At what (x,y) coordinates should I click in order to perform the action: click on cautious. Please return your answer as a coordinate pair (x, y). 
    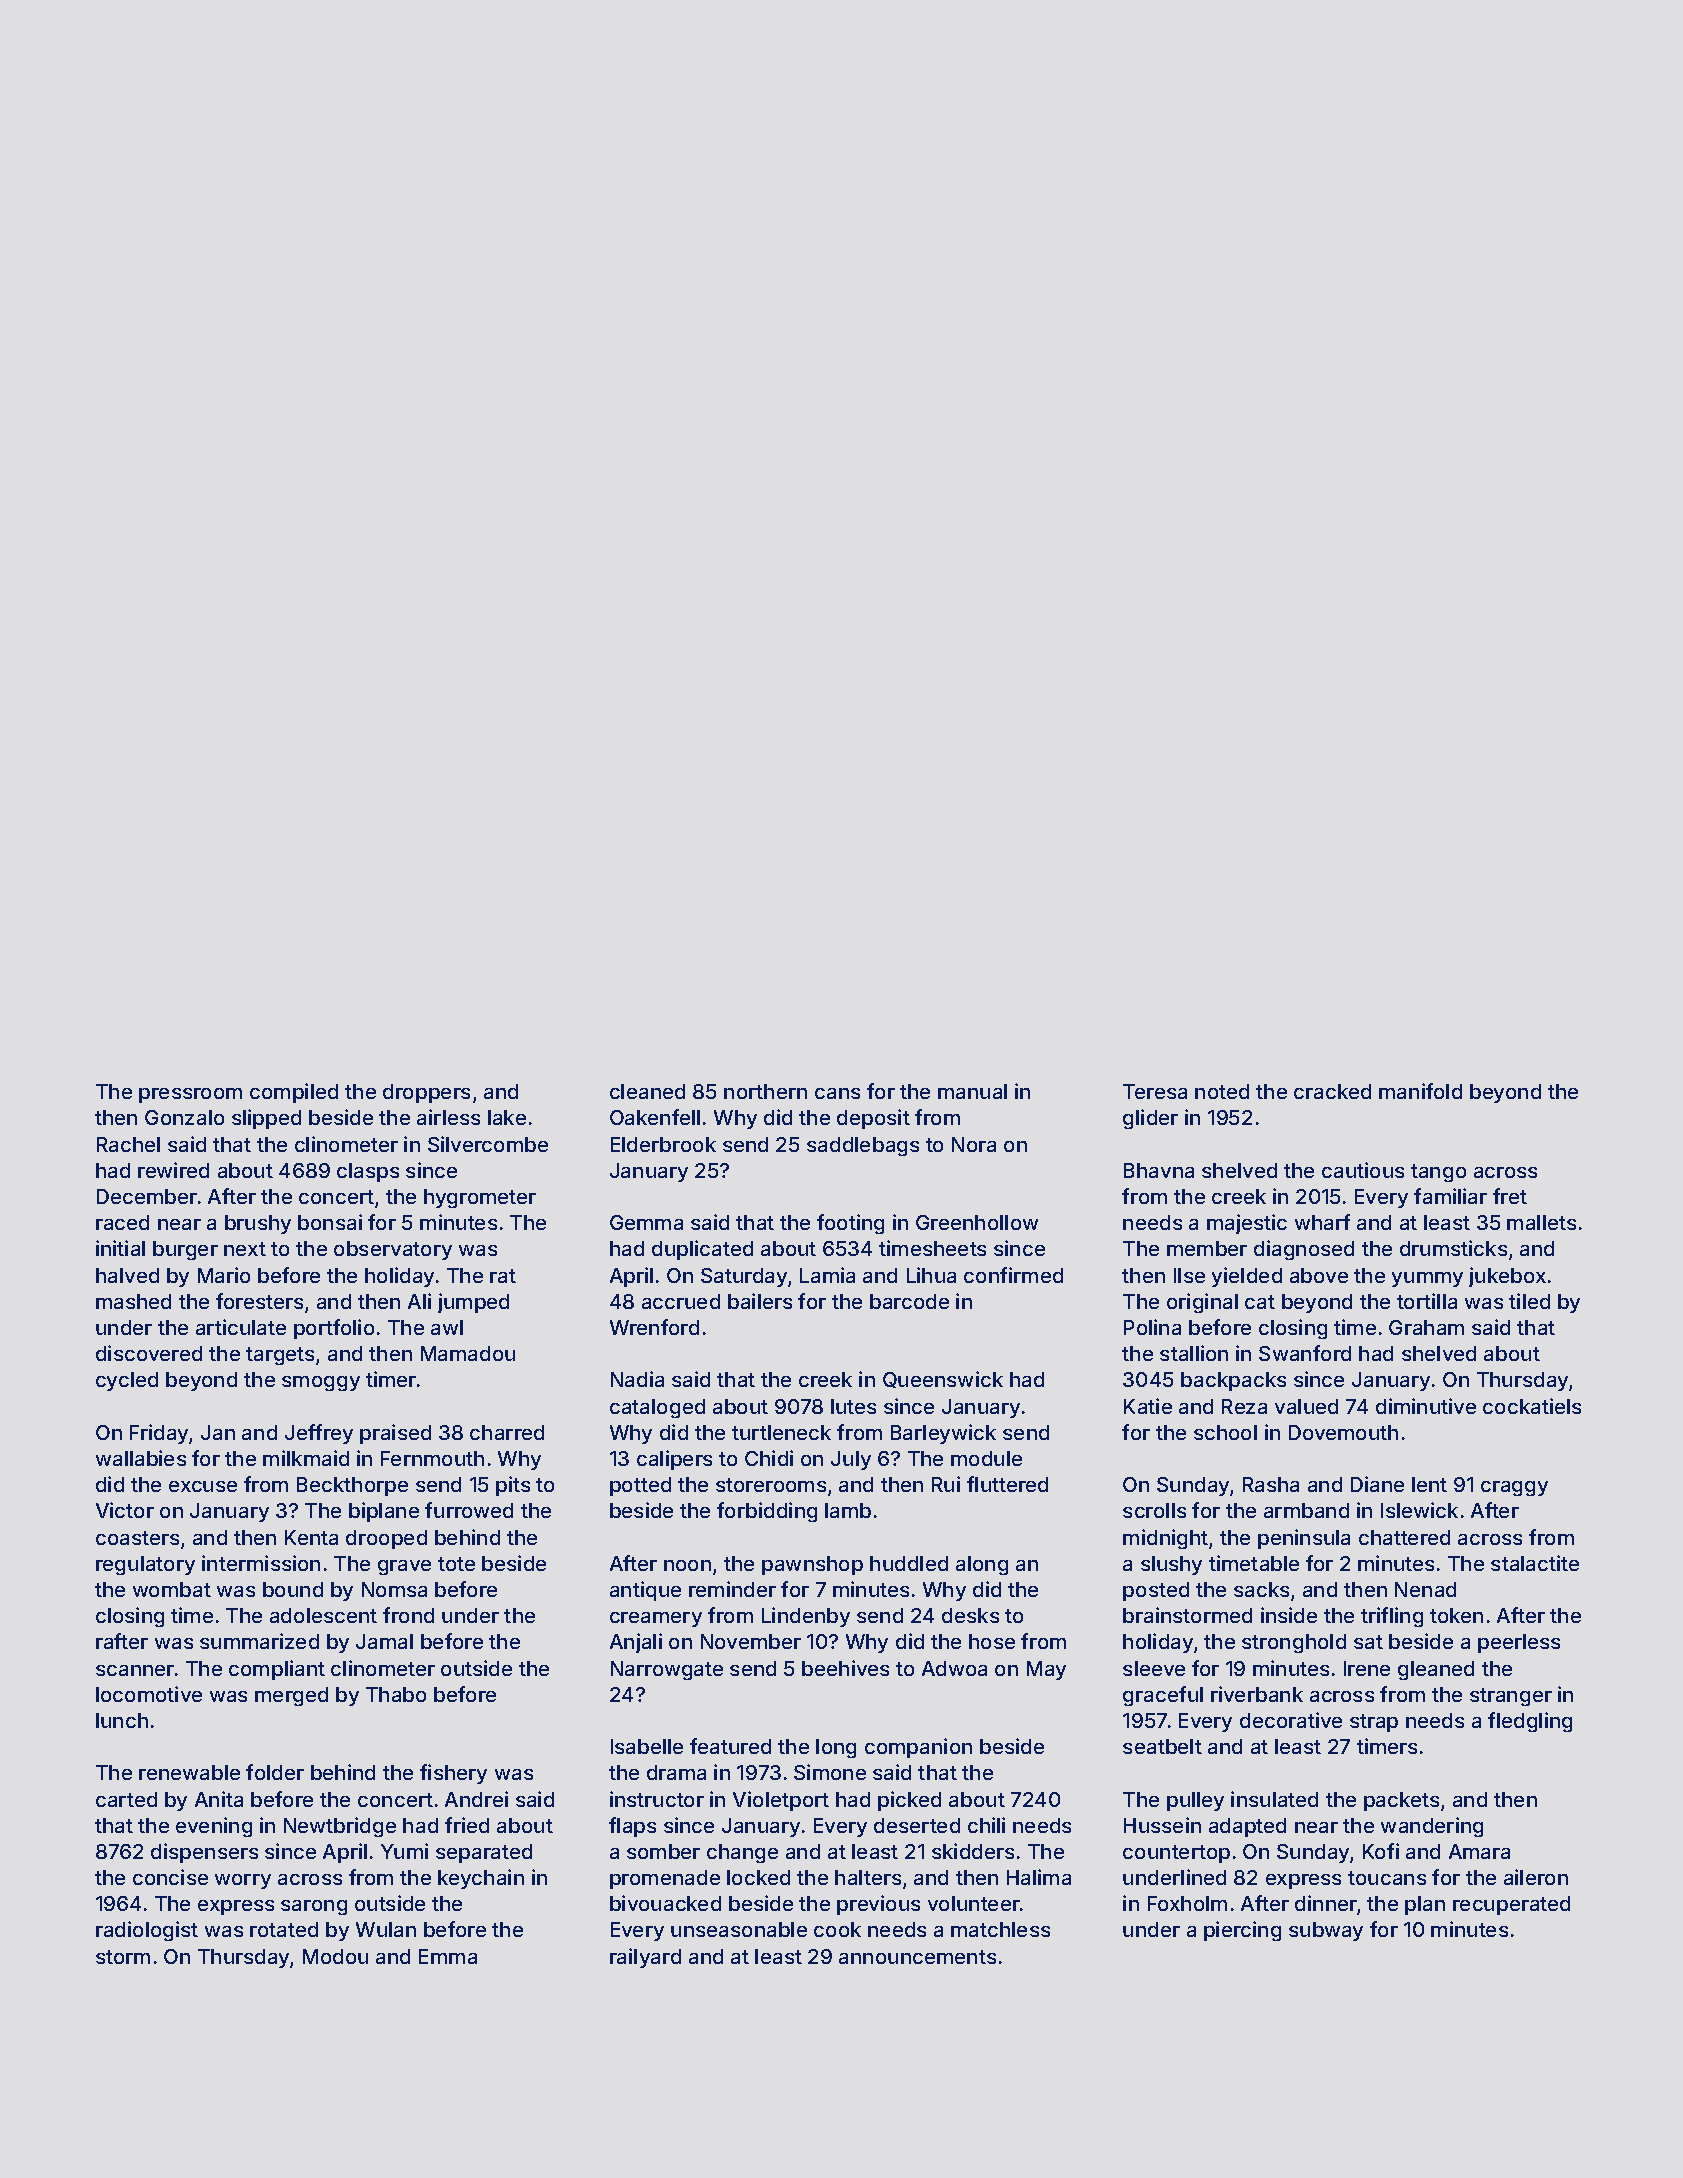
    Looking at the image, I should click on (1363, 1170).
